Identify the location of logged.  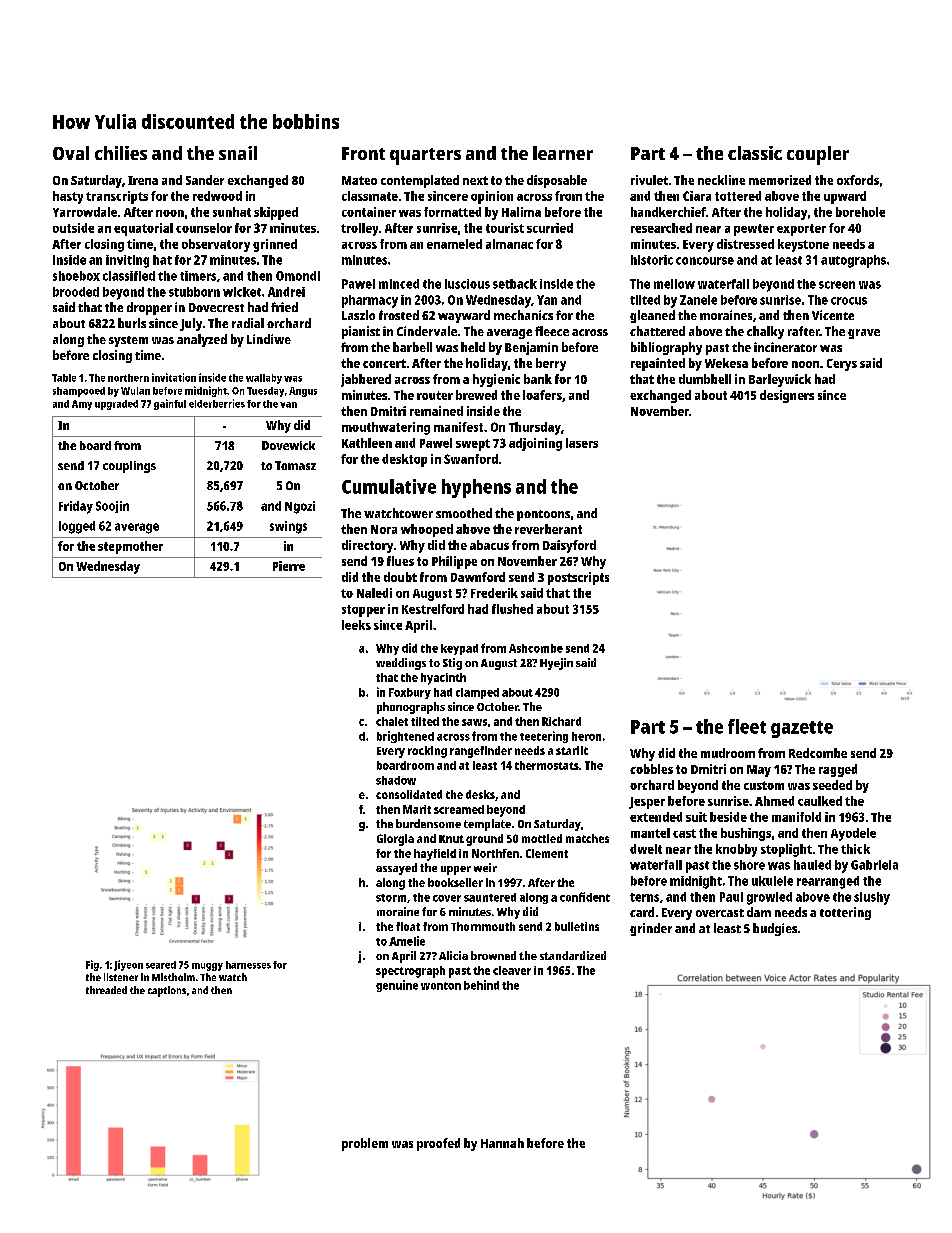
(77, 527).
